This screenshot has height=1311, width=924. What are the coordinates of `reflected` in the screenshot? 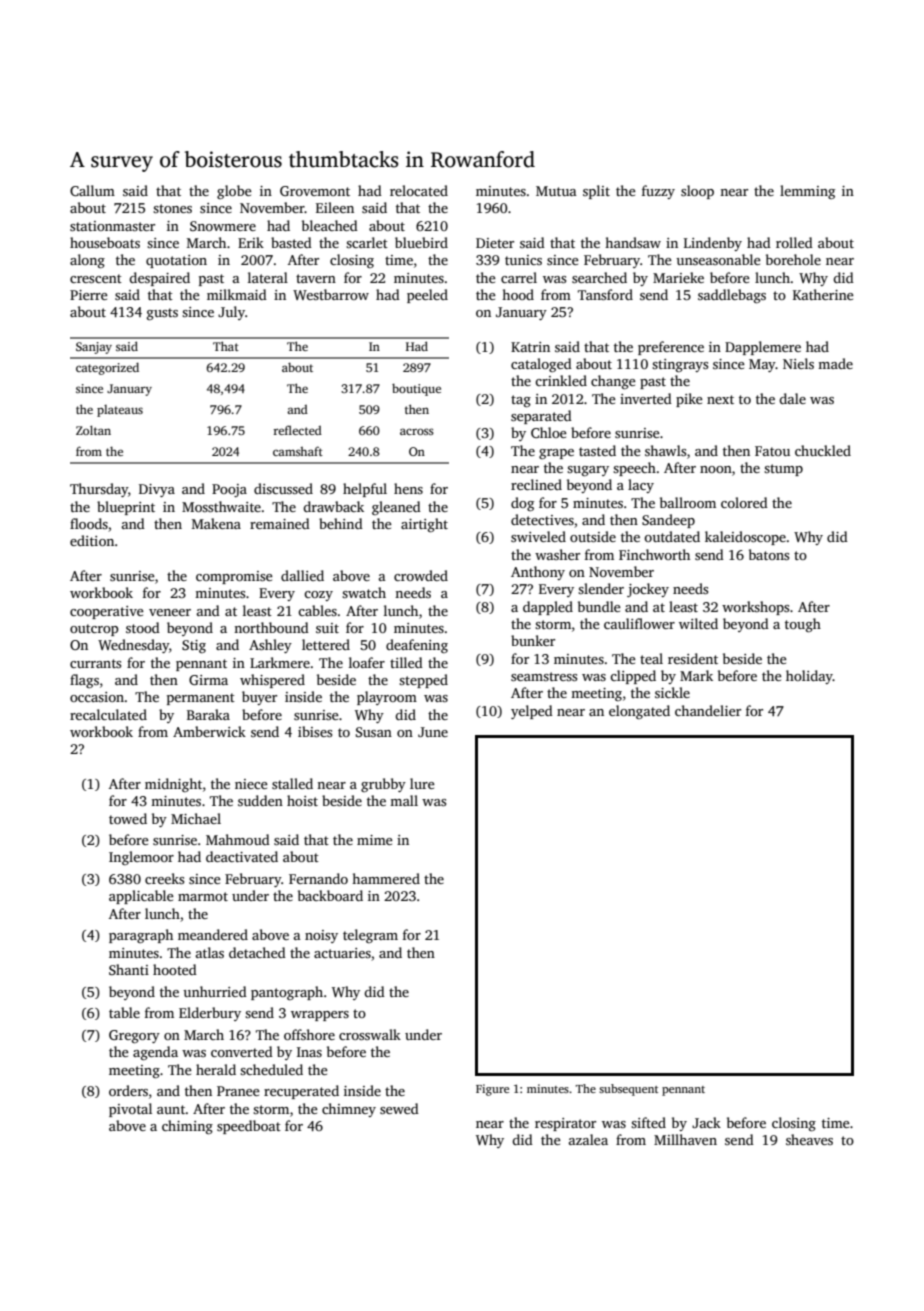 It's located at (298, 430).
